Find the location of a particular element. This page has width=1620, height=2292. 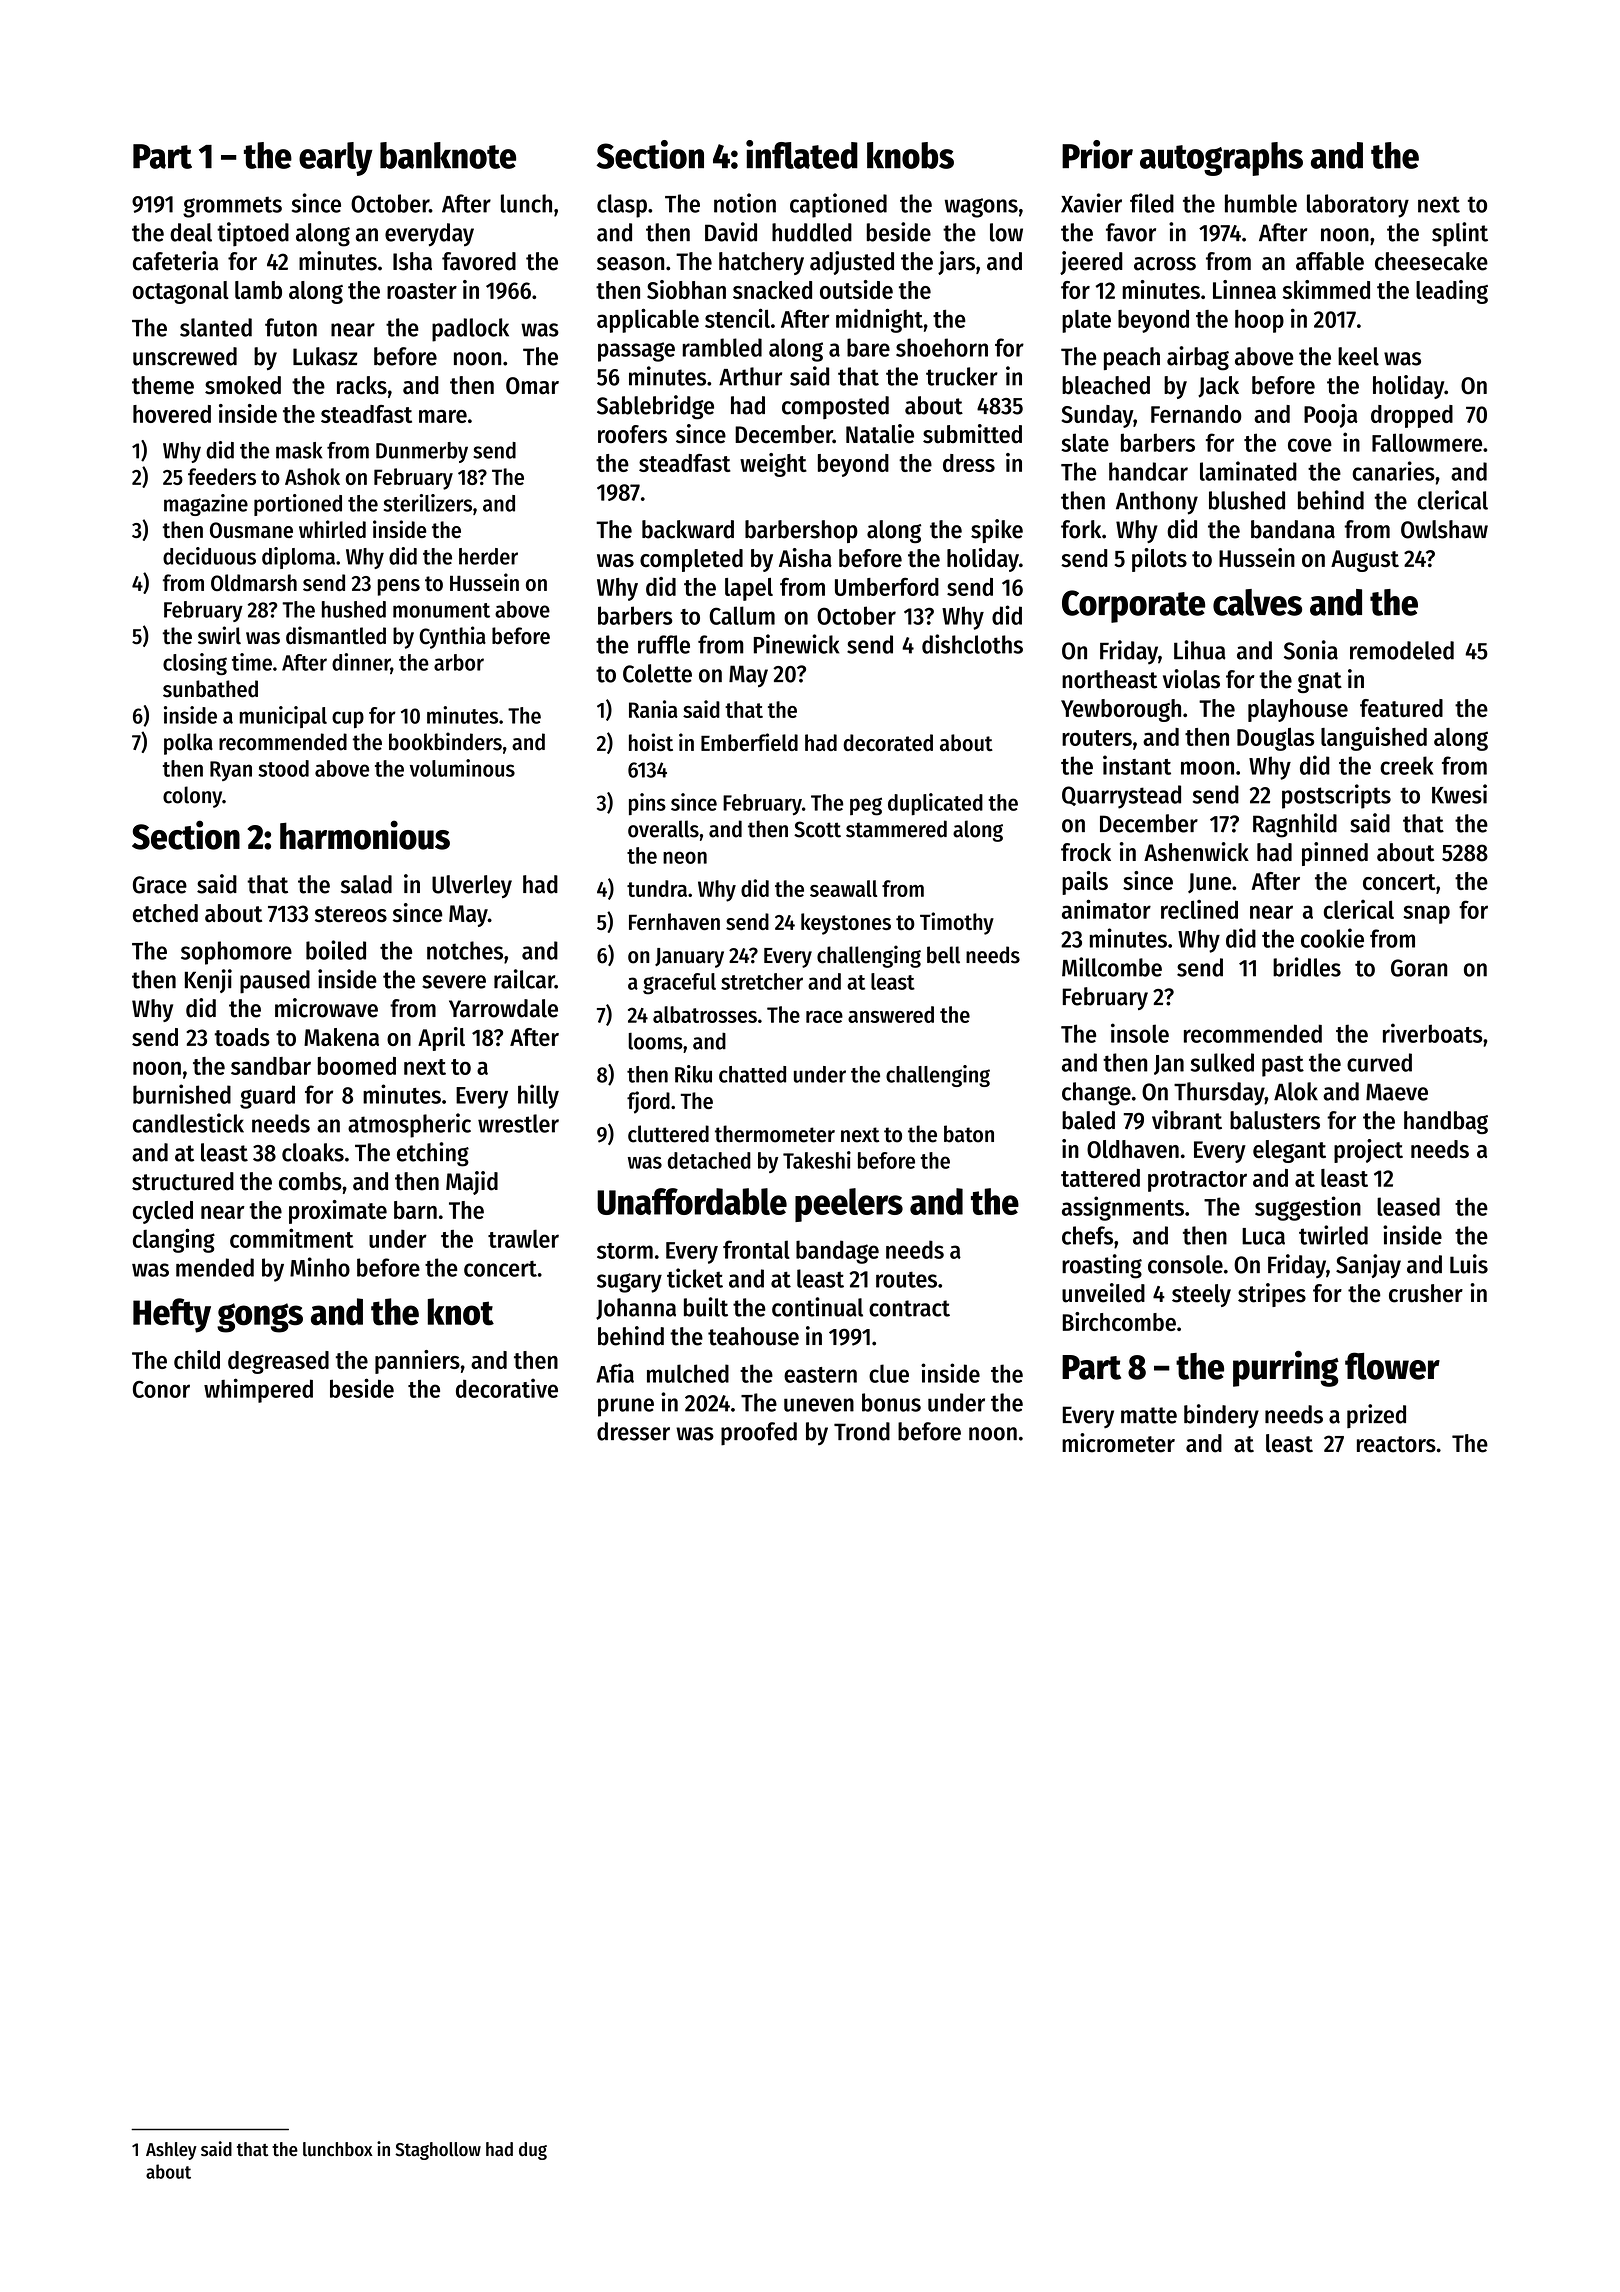

dug is located at coordinates (533, 2151).
